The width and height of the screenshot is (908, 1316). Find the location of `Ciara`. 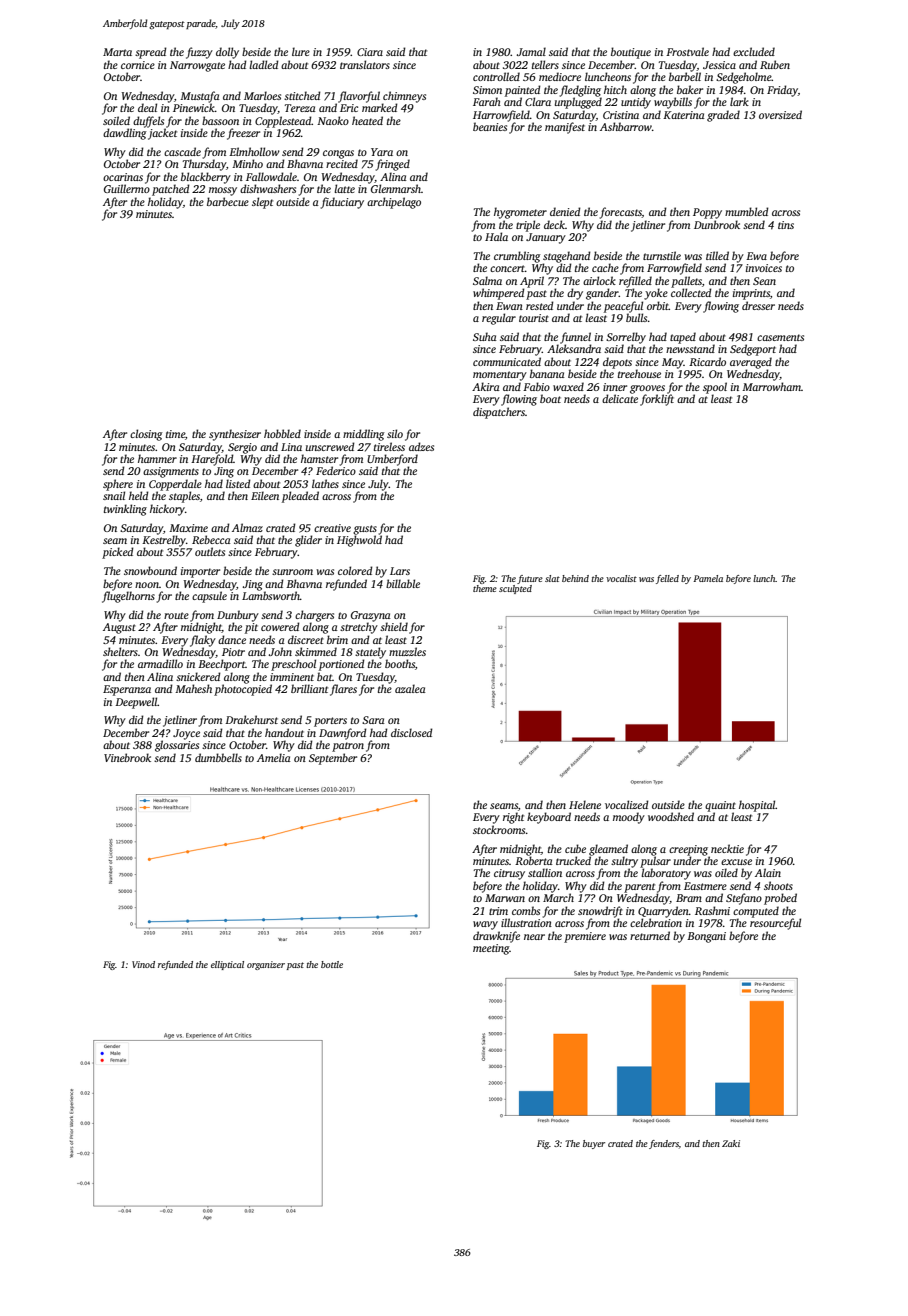

Ciara is located at coordinates (370, 52).
